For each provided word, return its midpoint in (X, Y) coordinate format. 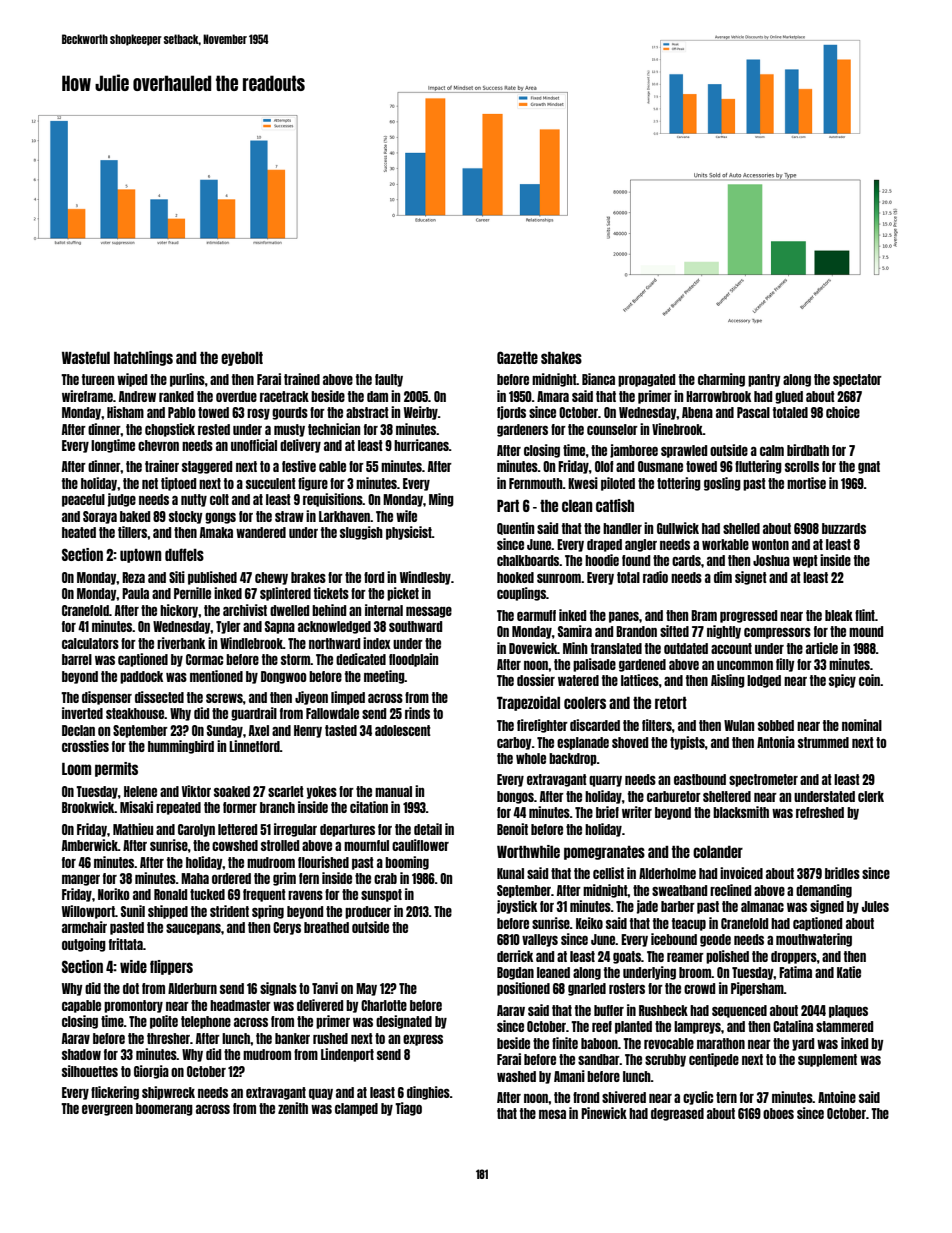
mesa (552, 1114)
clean (577, 506)
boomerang (164, 1109)
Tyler (228, 627)
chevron (158, 445)
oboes (778, 1113)
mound (866, 631)
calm (772, 450)
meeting (384, 677)
